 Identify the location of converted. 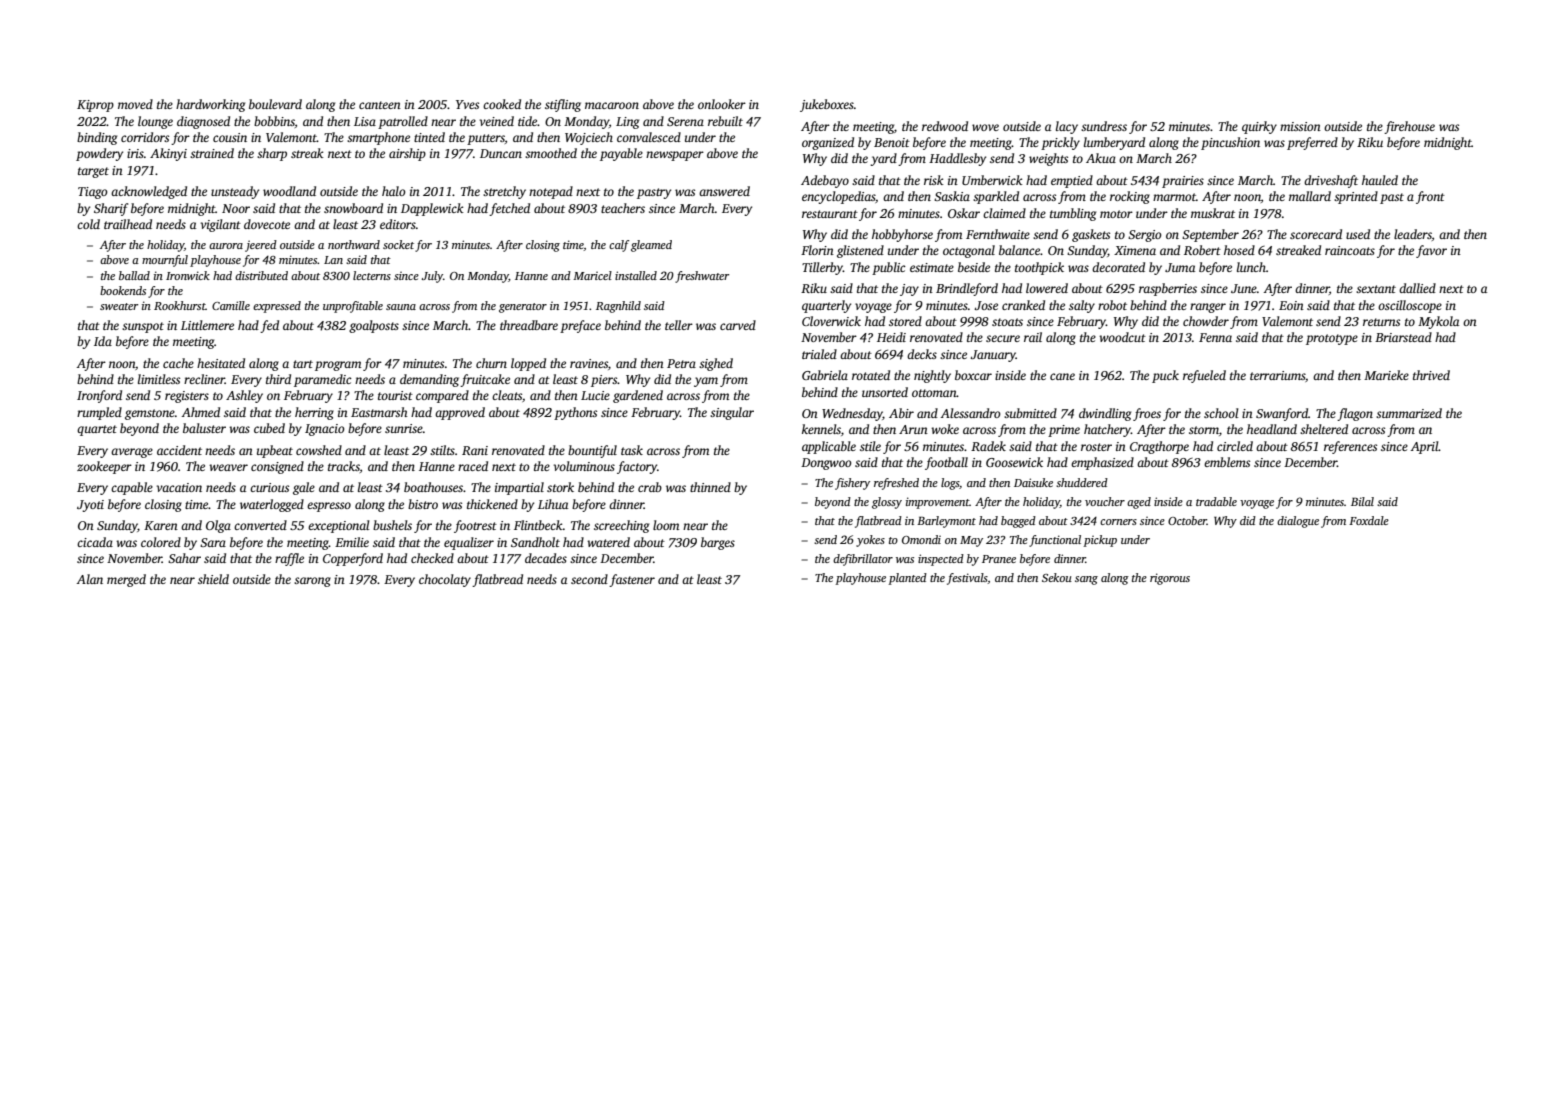
(260, 525).
